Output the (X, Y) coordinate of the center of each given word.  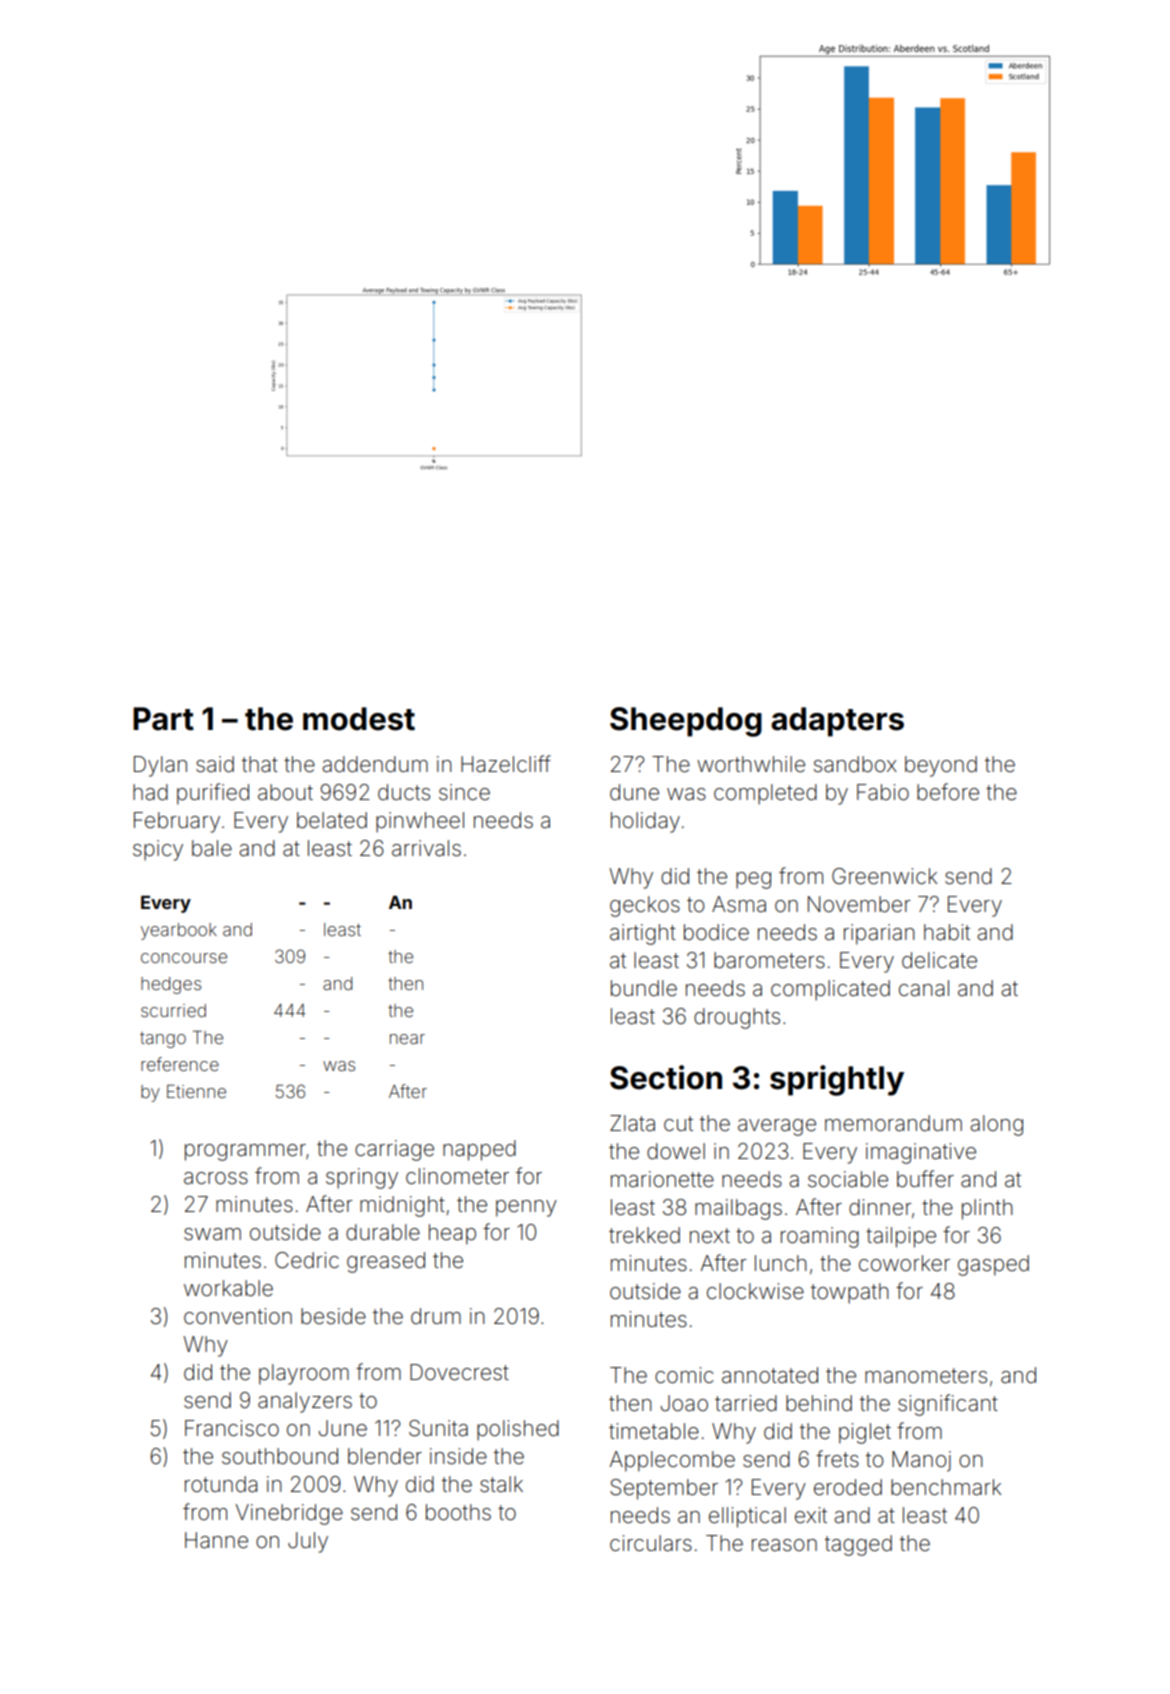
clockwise (755, 1291)
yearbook (179, 931)
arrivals (426, 848)
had (150, 792)
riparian (879, 934)
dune (634, 792)
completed (765, 794)
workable (228, 1288)
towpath (850, 1293)
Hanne (216, 1540)
